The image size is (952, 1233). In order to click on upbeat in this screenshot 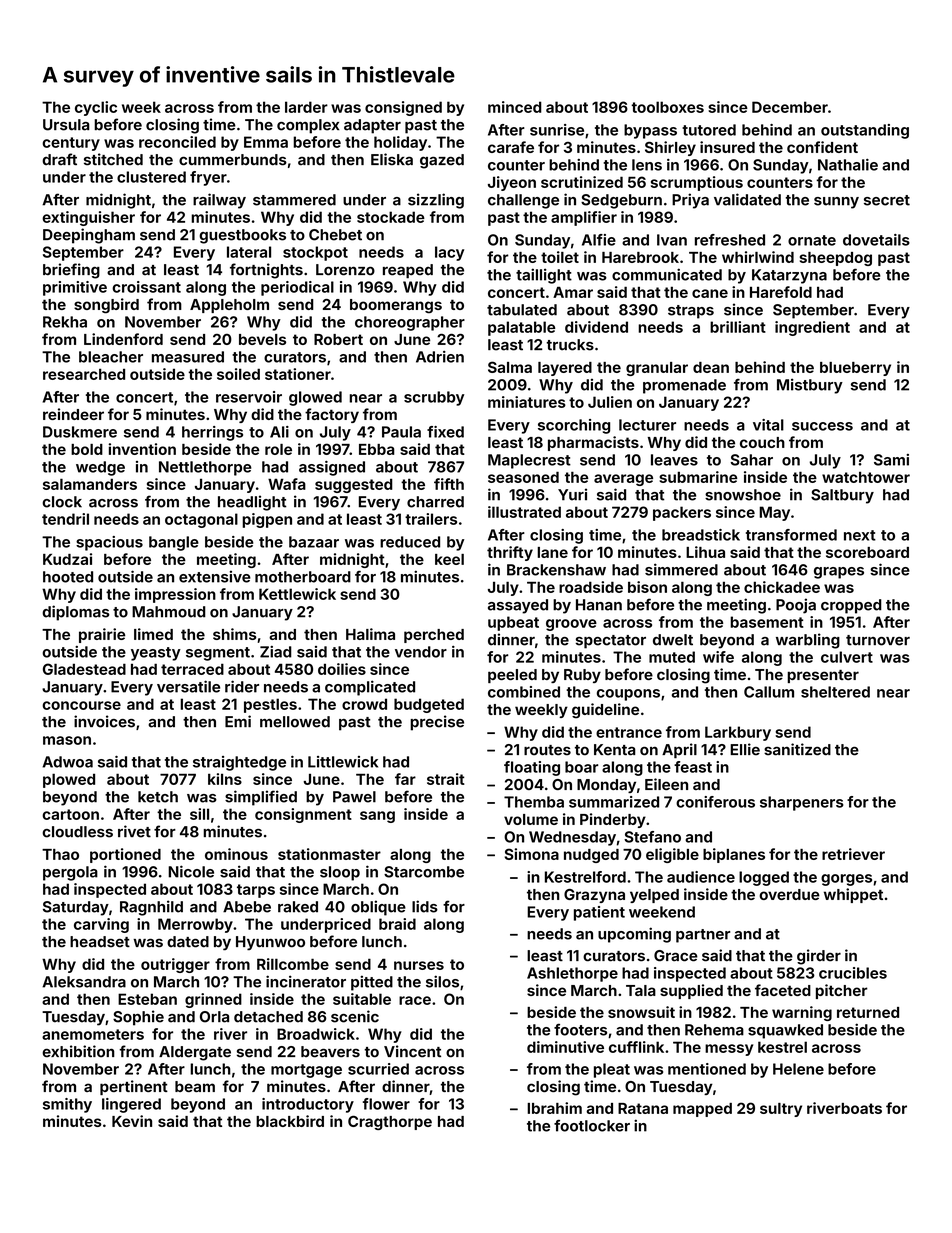, I will do `click(513, 623)`.
